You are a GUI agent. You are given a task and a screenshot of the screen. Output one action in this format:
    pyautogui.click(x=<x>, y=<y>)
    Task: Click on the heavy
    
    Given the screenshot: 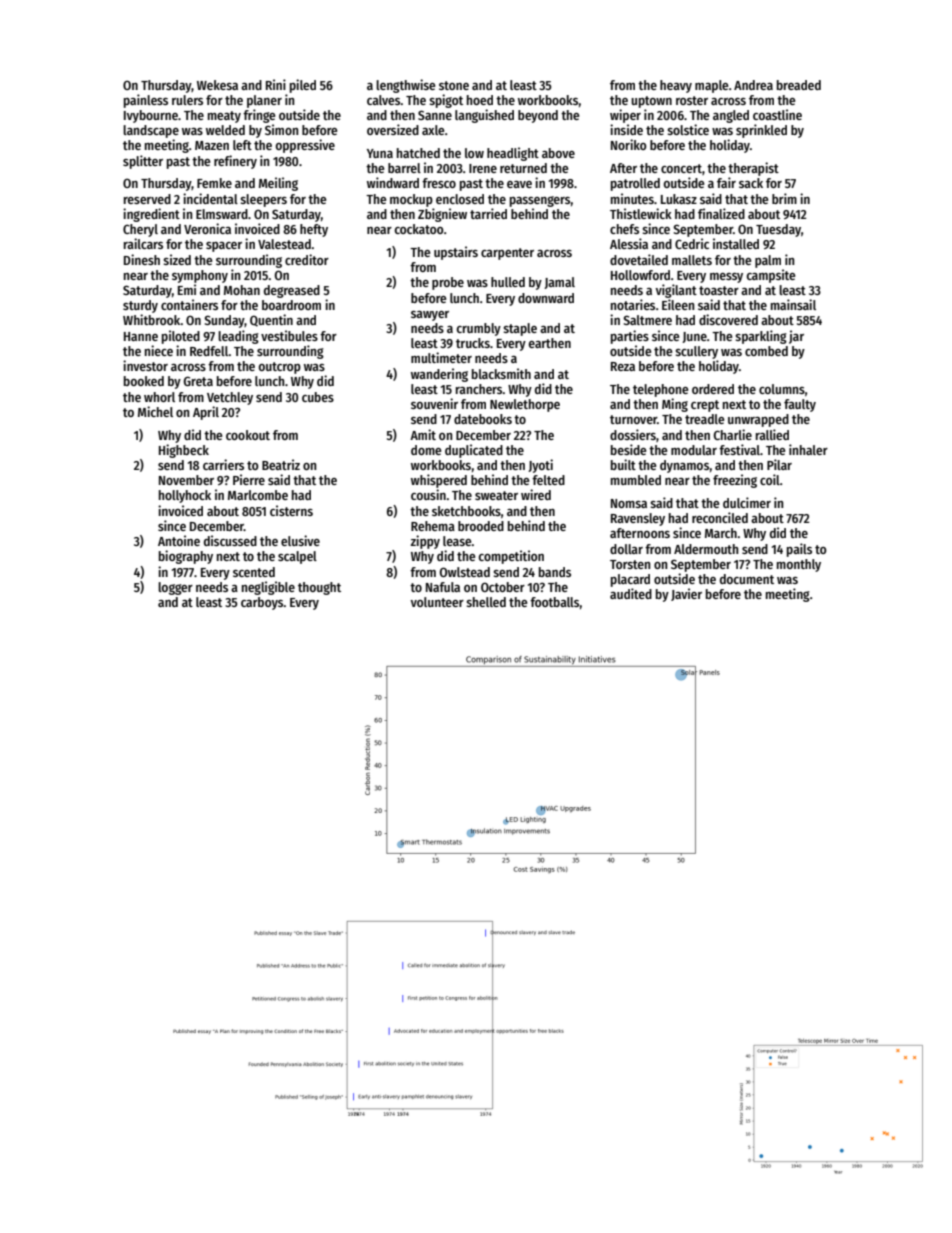 What is the action you would take?
    pyautogui.click(x=676, y=86)
